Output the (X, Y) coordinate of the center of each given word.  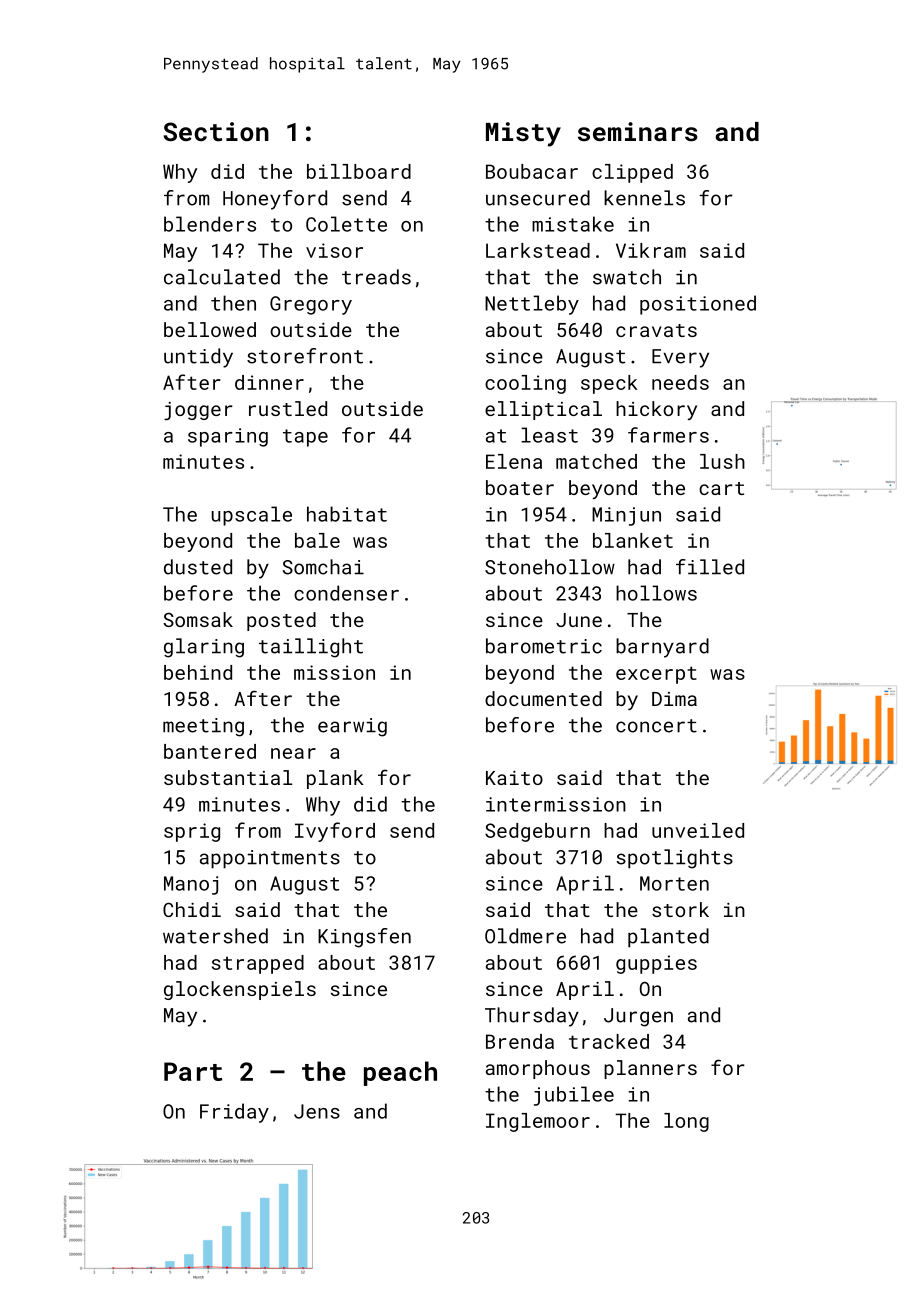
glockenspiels (240, 990)
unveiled (698, 830)
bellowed (210, 329)
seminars (638, 131)
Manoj (191, 885)
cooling (525, 384)
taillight (311, 648)
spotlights (675, 859)
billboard (359, 171)
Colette (346, 224)
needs (680, 382)
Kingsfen (364, 938)
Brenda (520, 1041)
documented (543, 698)
